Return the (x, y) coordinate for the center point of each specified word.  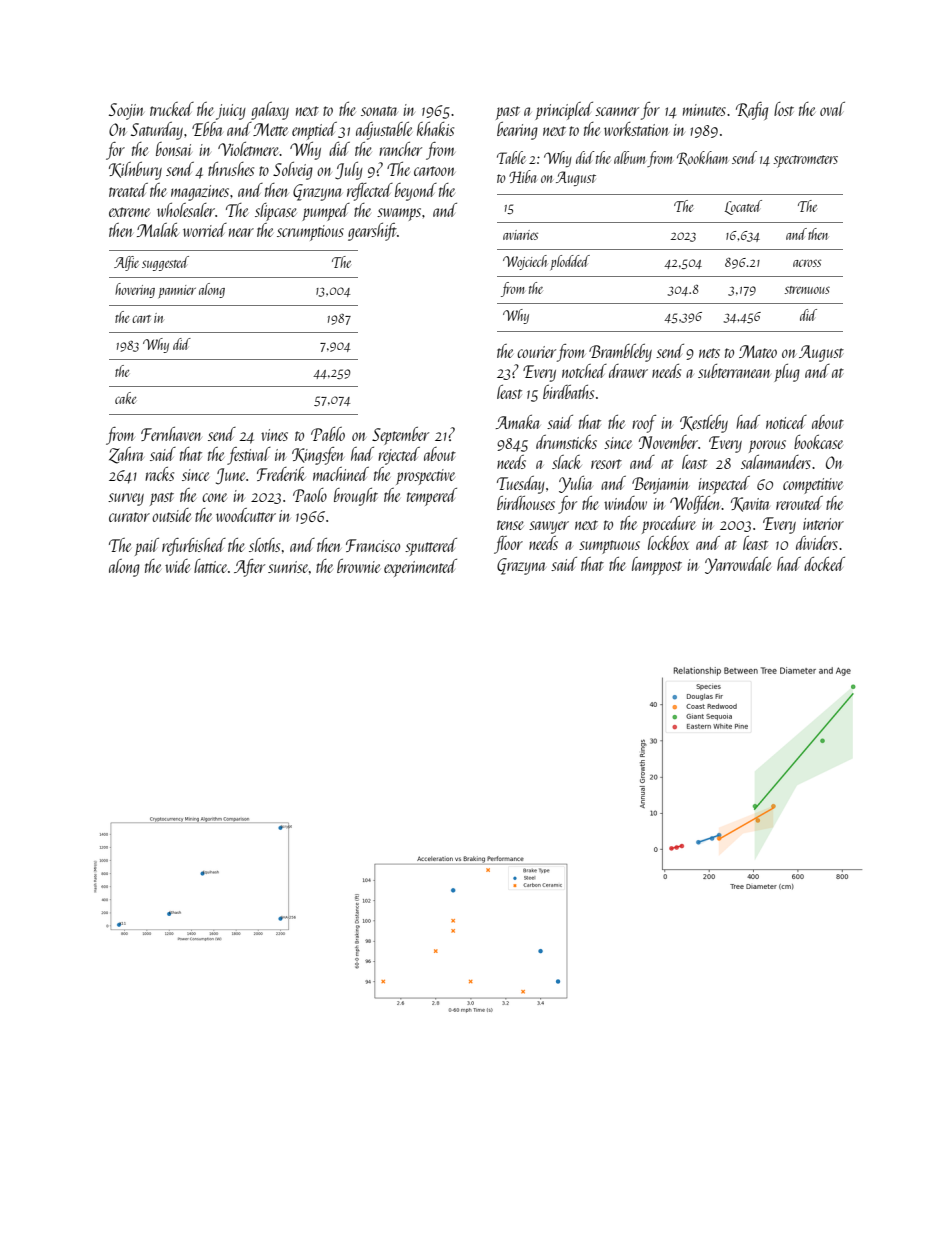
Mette (270, 129)
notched (584, 371)
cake (125, 398)
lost (784, 109)
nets (709, 353)
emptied (314, 131)
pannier (177, 291)
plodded (570, 262)
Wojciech (525, 262)
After (249, 568)
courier (536, 352)
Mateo (758, 351)
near (241, 232)
